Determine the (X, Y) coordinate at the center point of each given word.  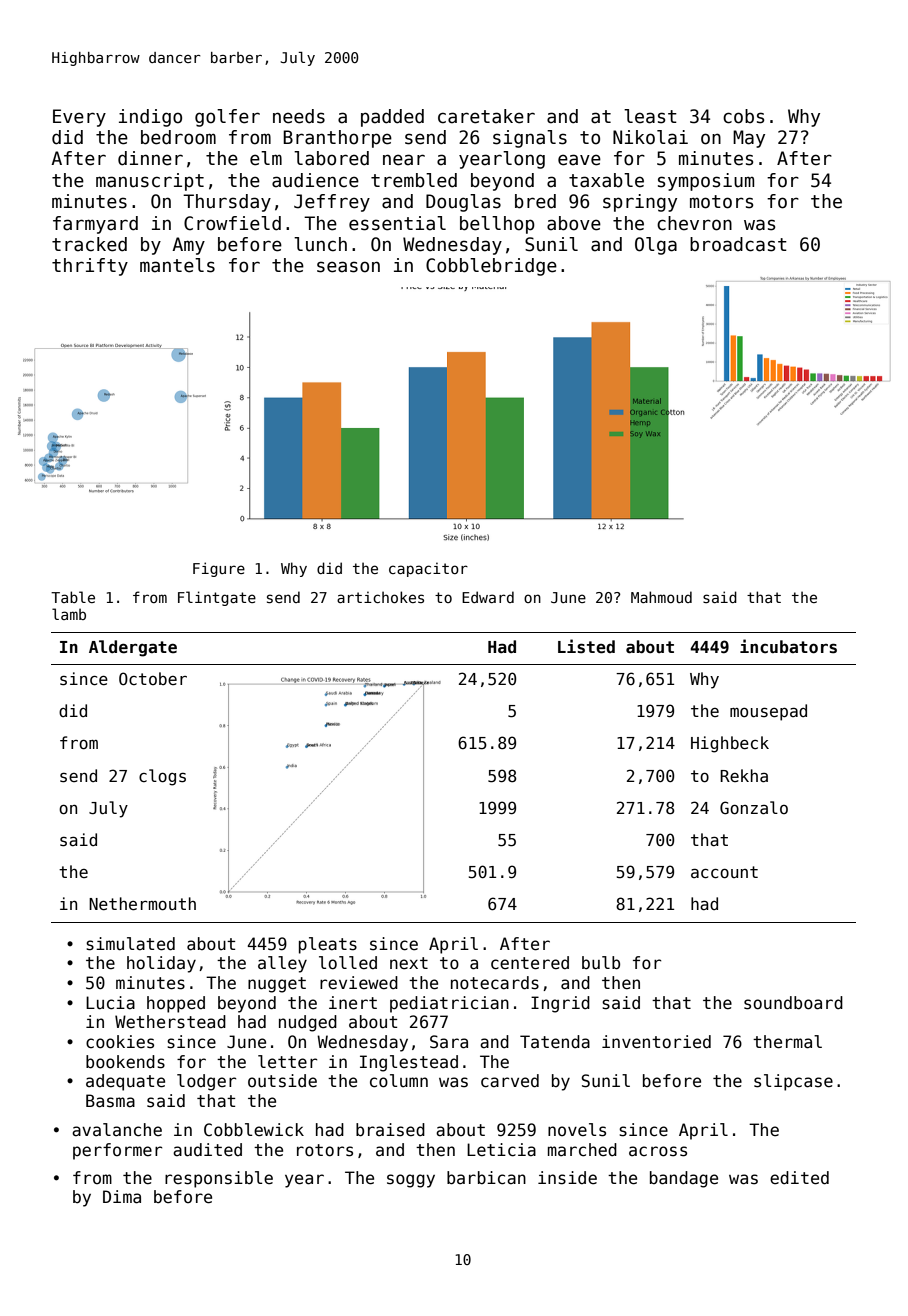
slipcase (793, 1082)
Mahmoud (661, 597)
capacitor (428, 569)
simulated (130, 944)
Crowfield (232, 223)
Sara (449, 1042)
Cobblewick (254, 1130)
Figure (219, 569)
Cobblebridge (491, 267)
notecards (495, 983)
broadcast (738, 244)
